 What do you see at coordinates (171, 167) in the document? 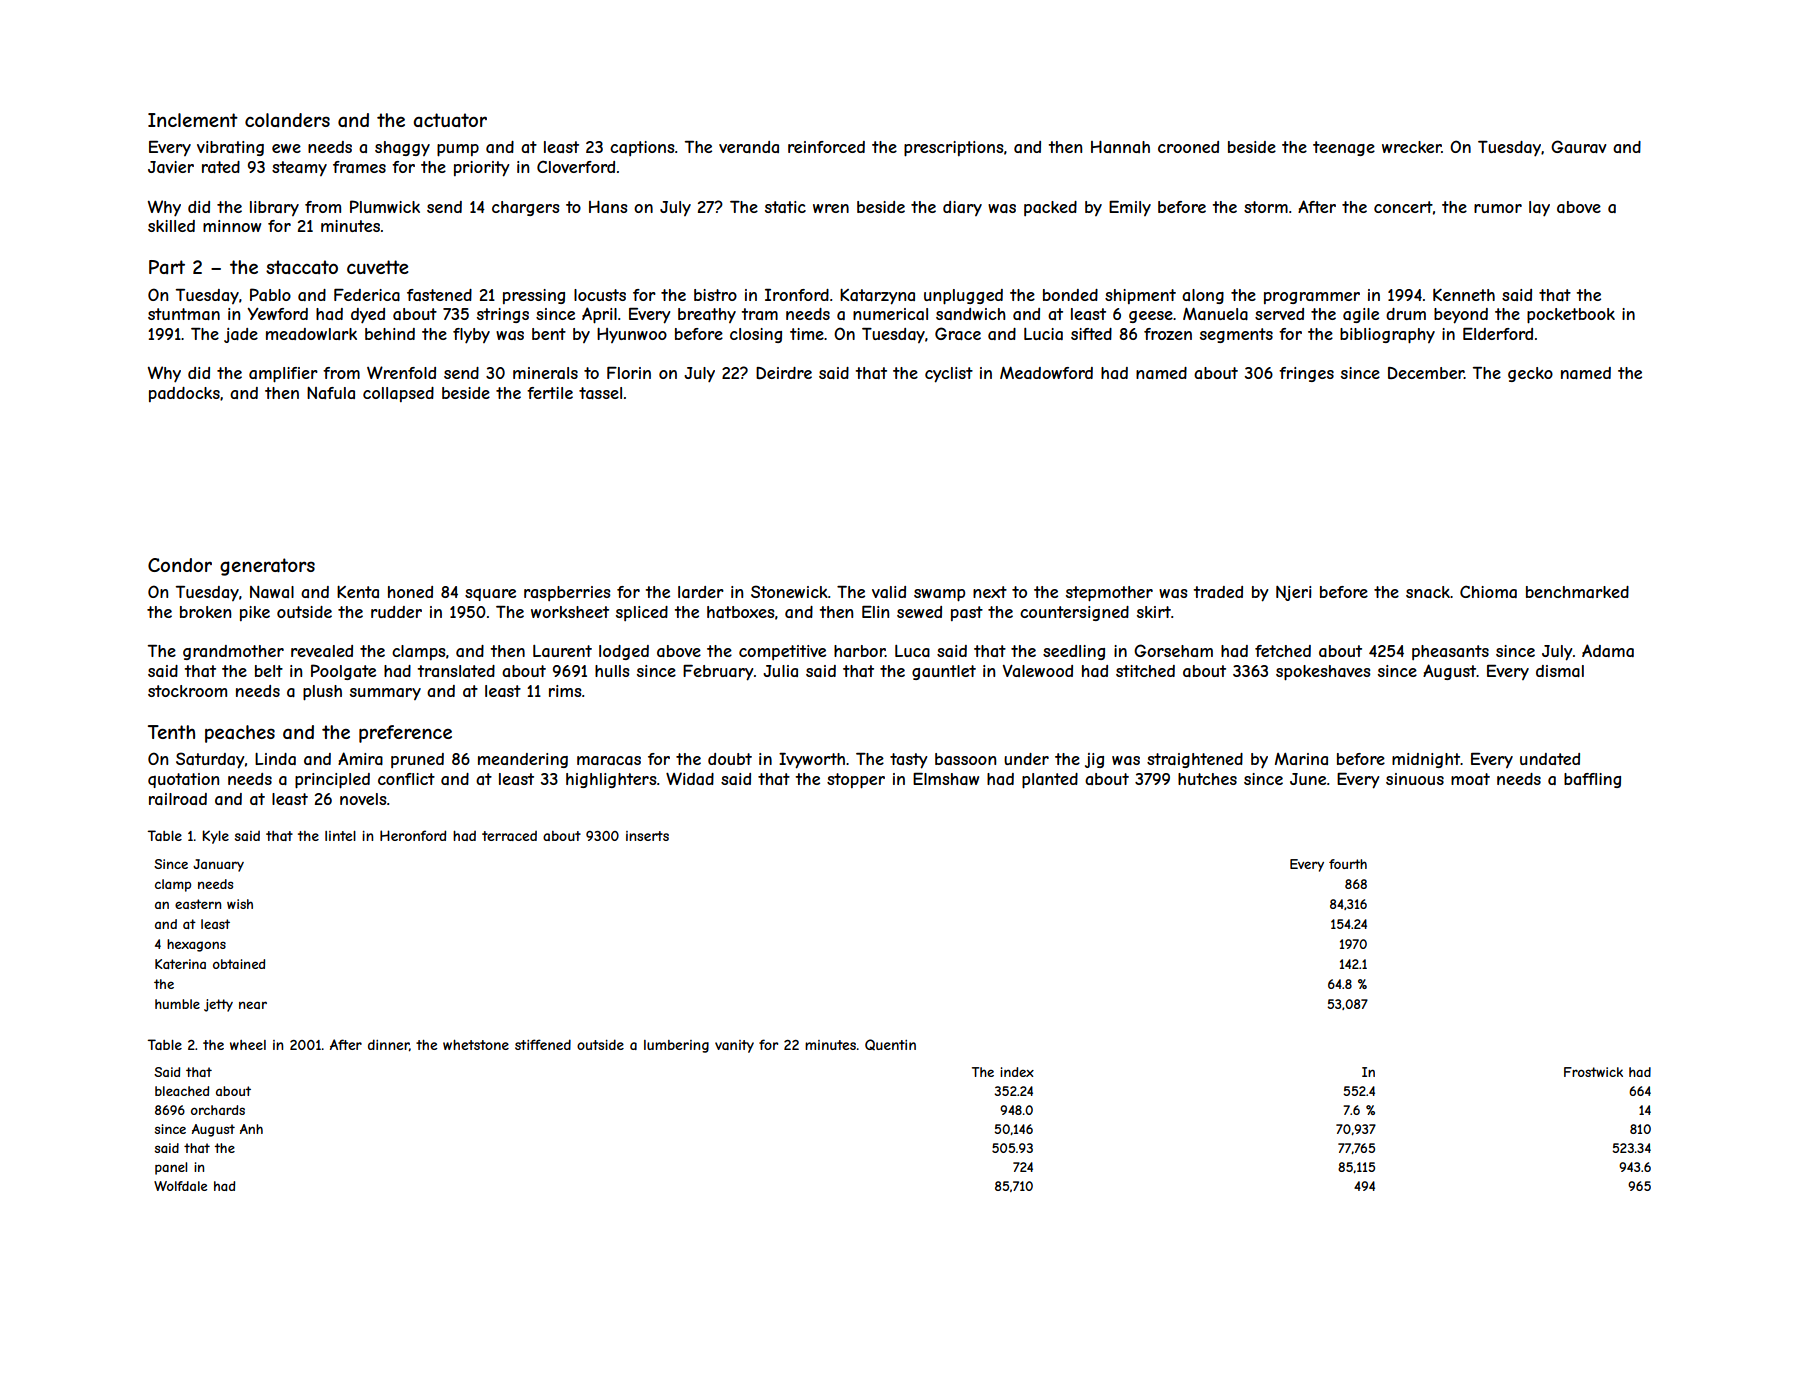
I see `Javier` at bounding box center [171, 167].
